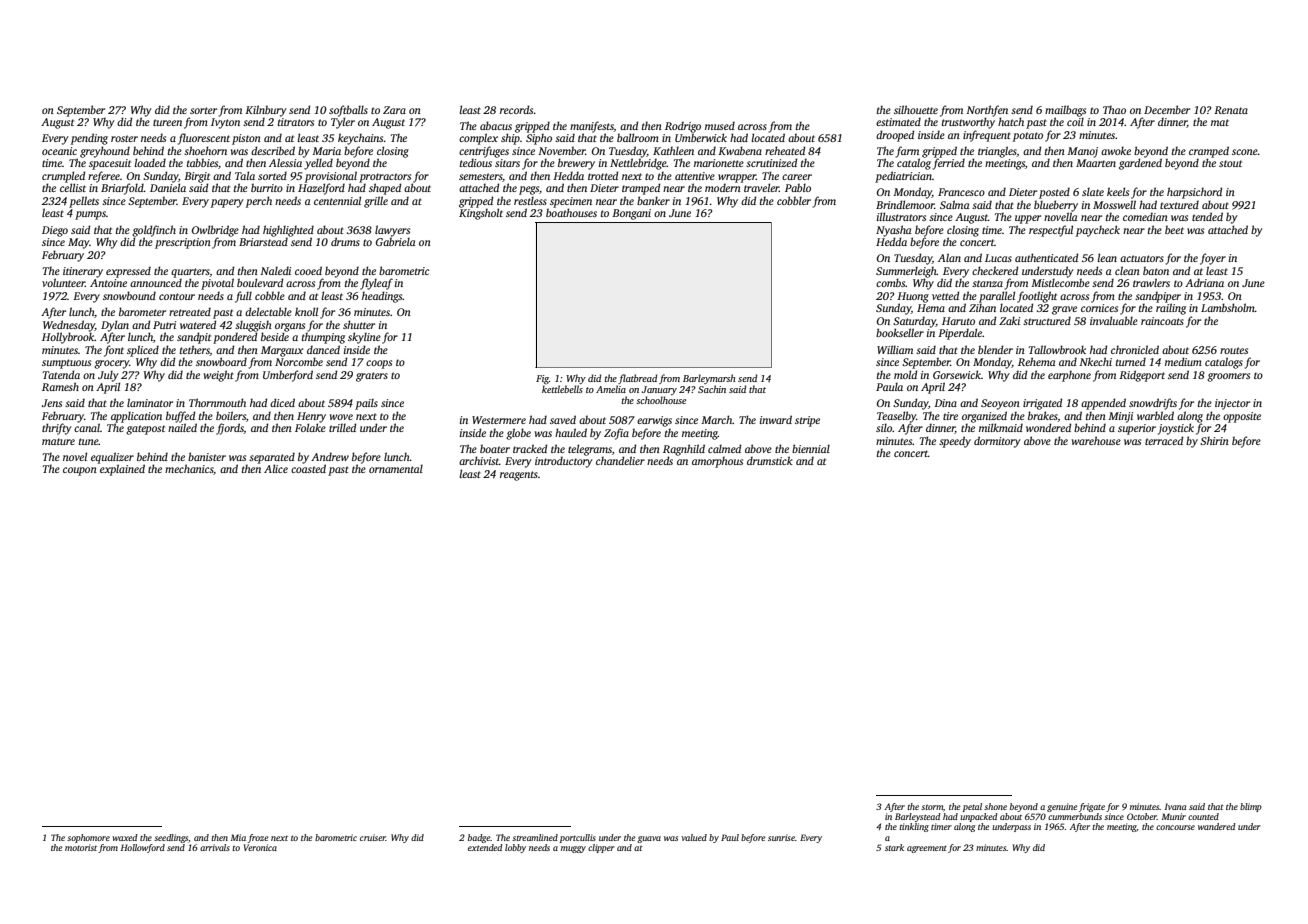 The width and height of the screenshot is (1308, 924). Describe the element at coordinates (542, 379) in the screenshot. I see `Fig` at that location.
